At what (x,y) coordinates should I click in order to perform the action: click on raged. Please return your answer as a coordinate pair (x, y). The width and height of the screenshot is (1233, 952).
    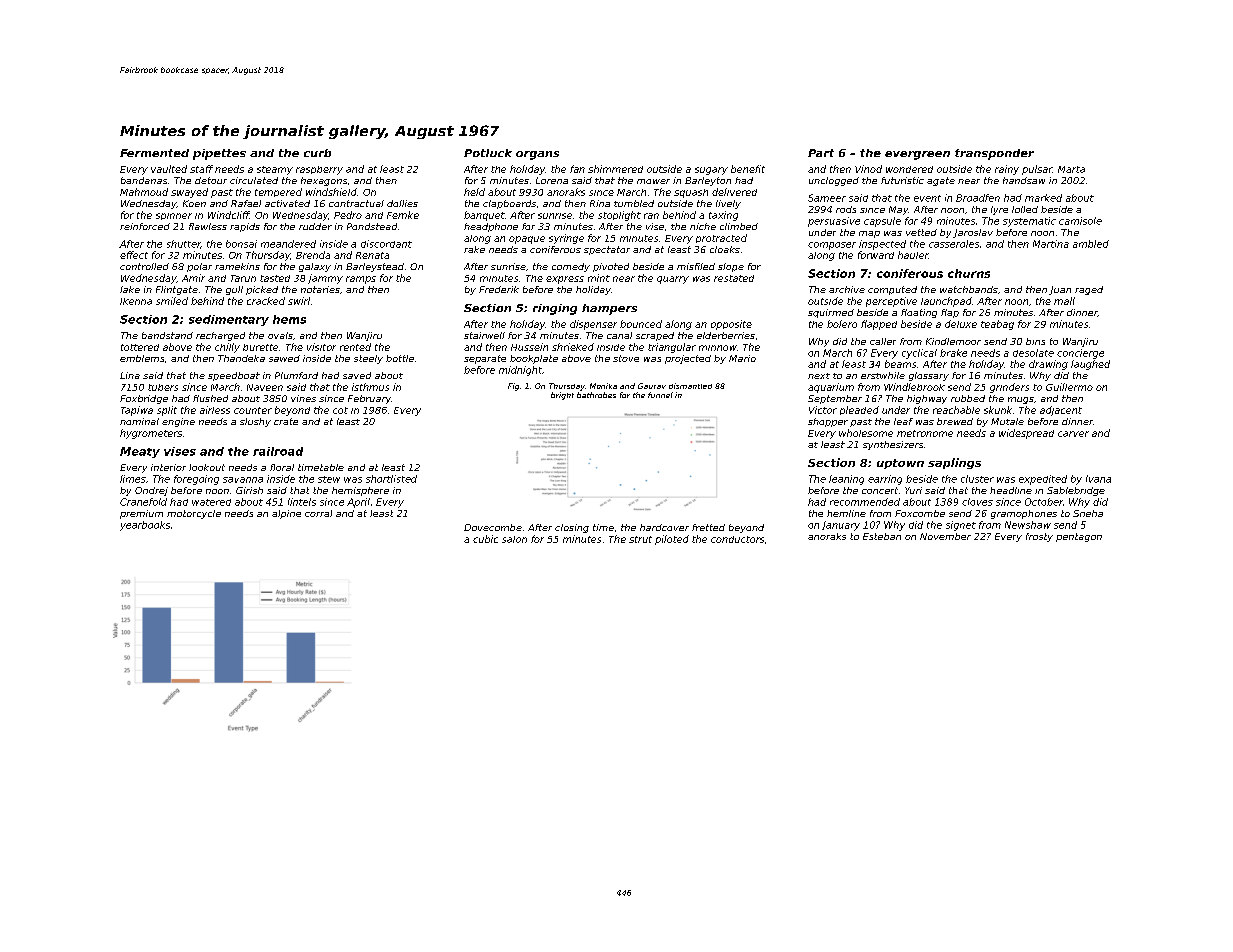
    Looking at the image, I should click on (1089, 290).
